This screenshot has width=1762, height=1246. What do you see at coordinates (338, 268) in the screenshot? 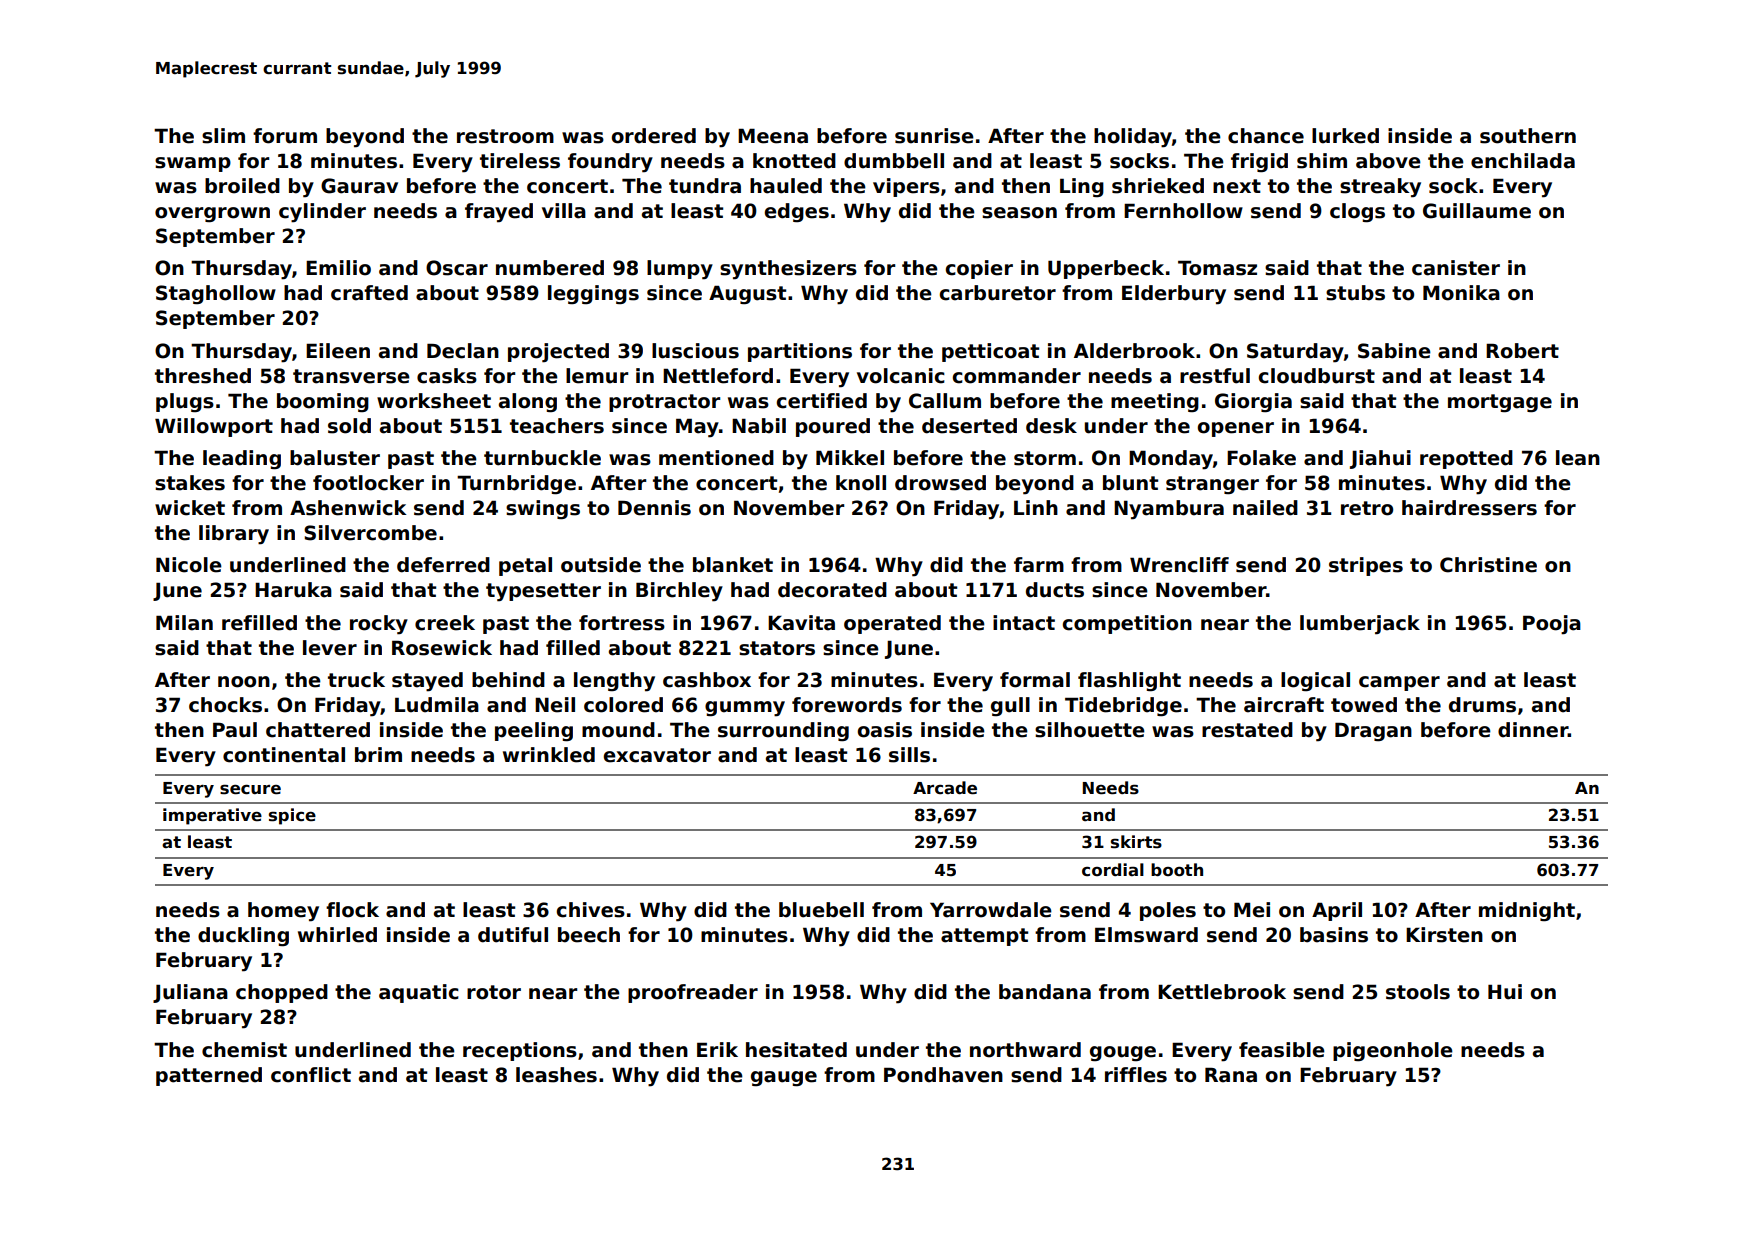
I see `Emilio` at bounding box center [338, 268].
